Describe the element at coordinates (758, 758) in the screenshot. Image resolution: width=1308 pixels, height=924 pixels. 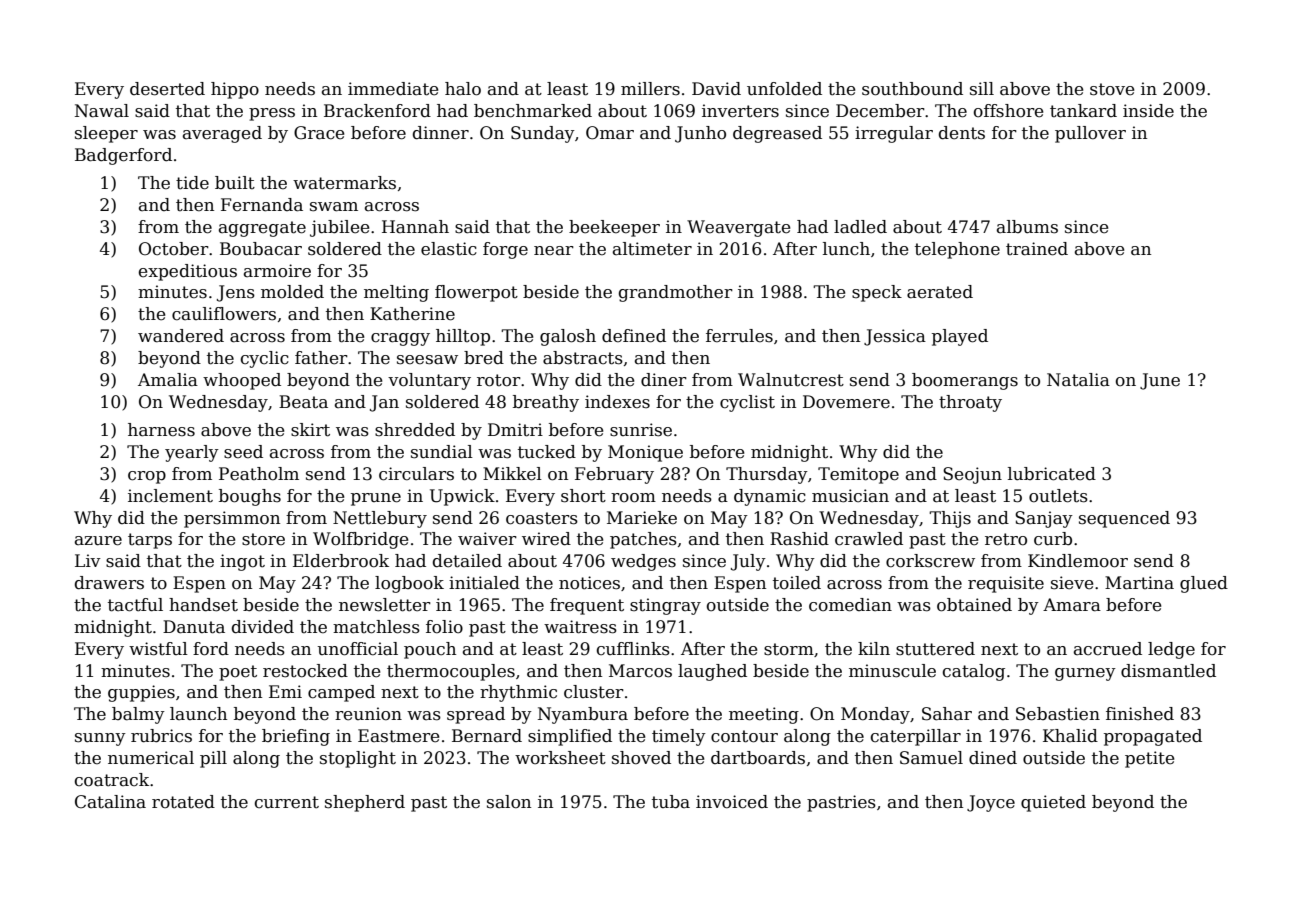
I see `dartboards` at that location.
